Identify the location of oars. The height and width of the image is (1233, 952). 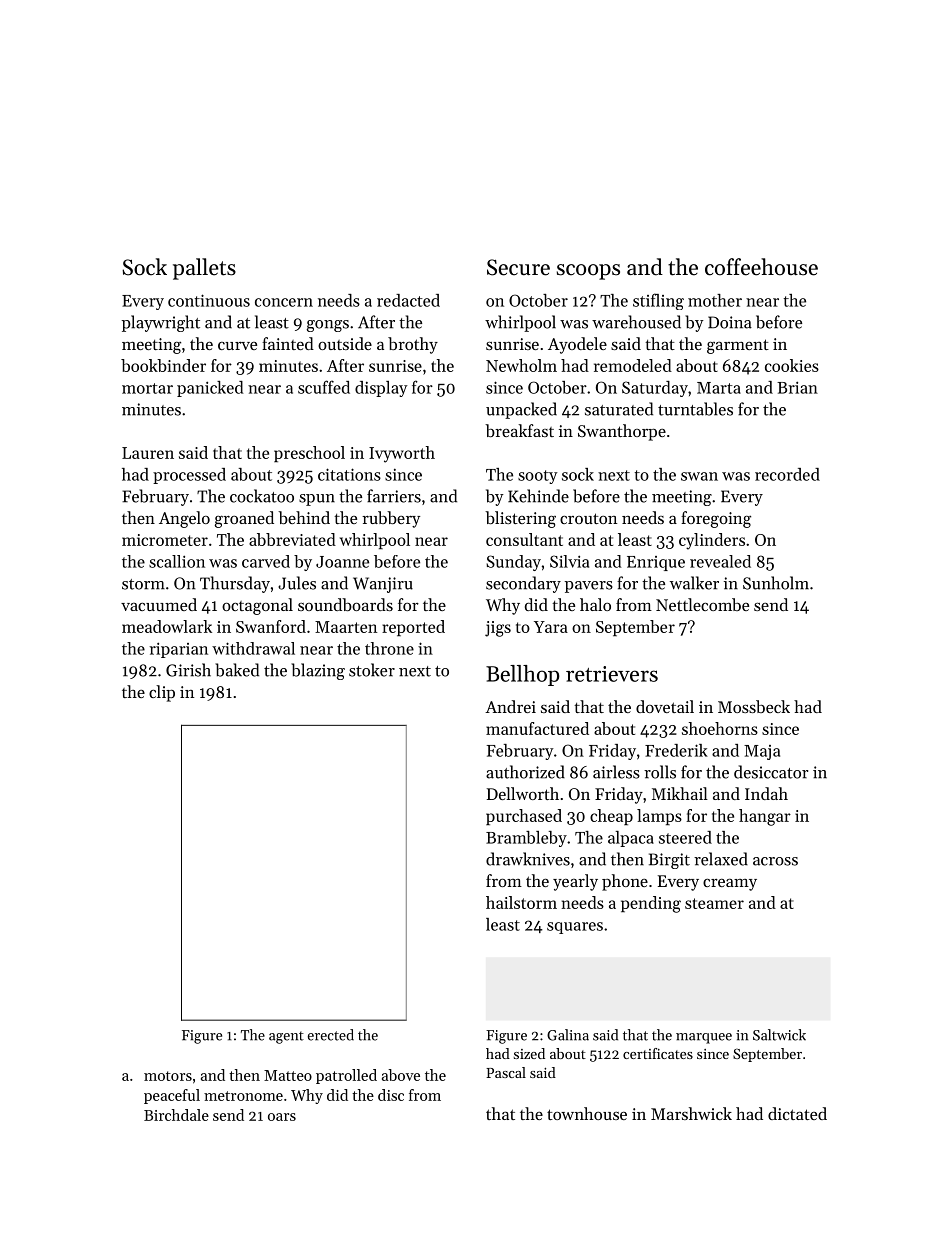
(282, 1117).
